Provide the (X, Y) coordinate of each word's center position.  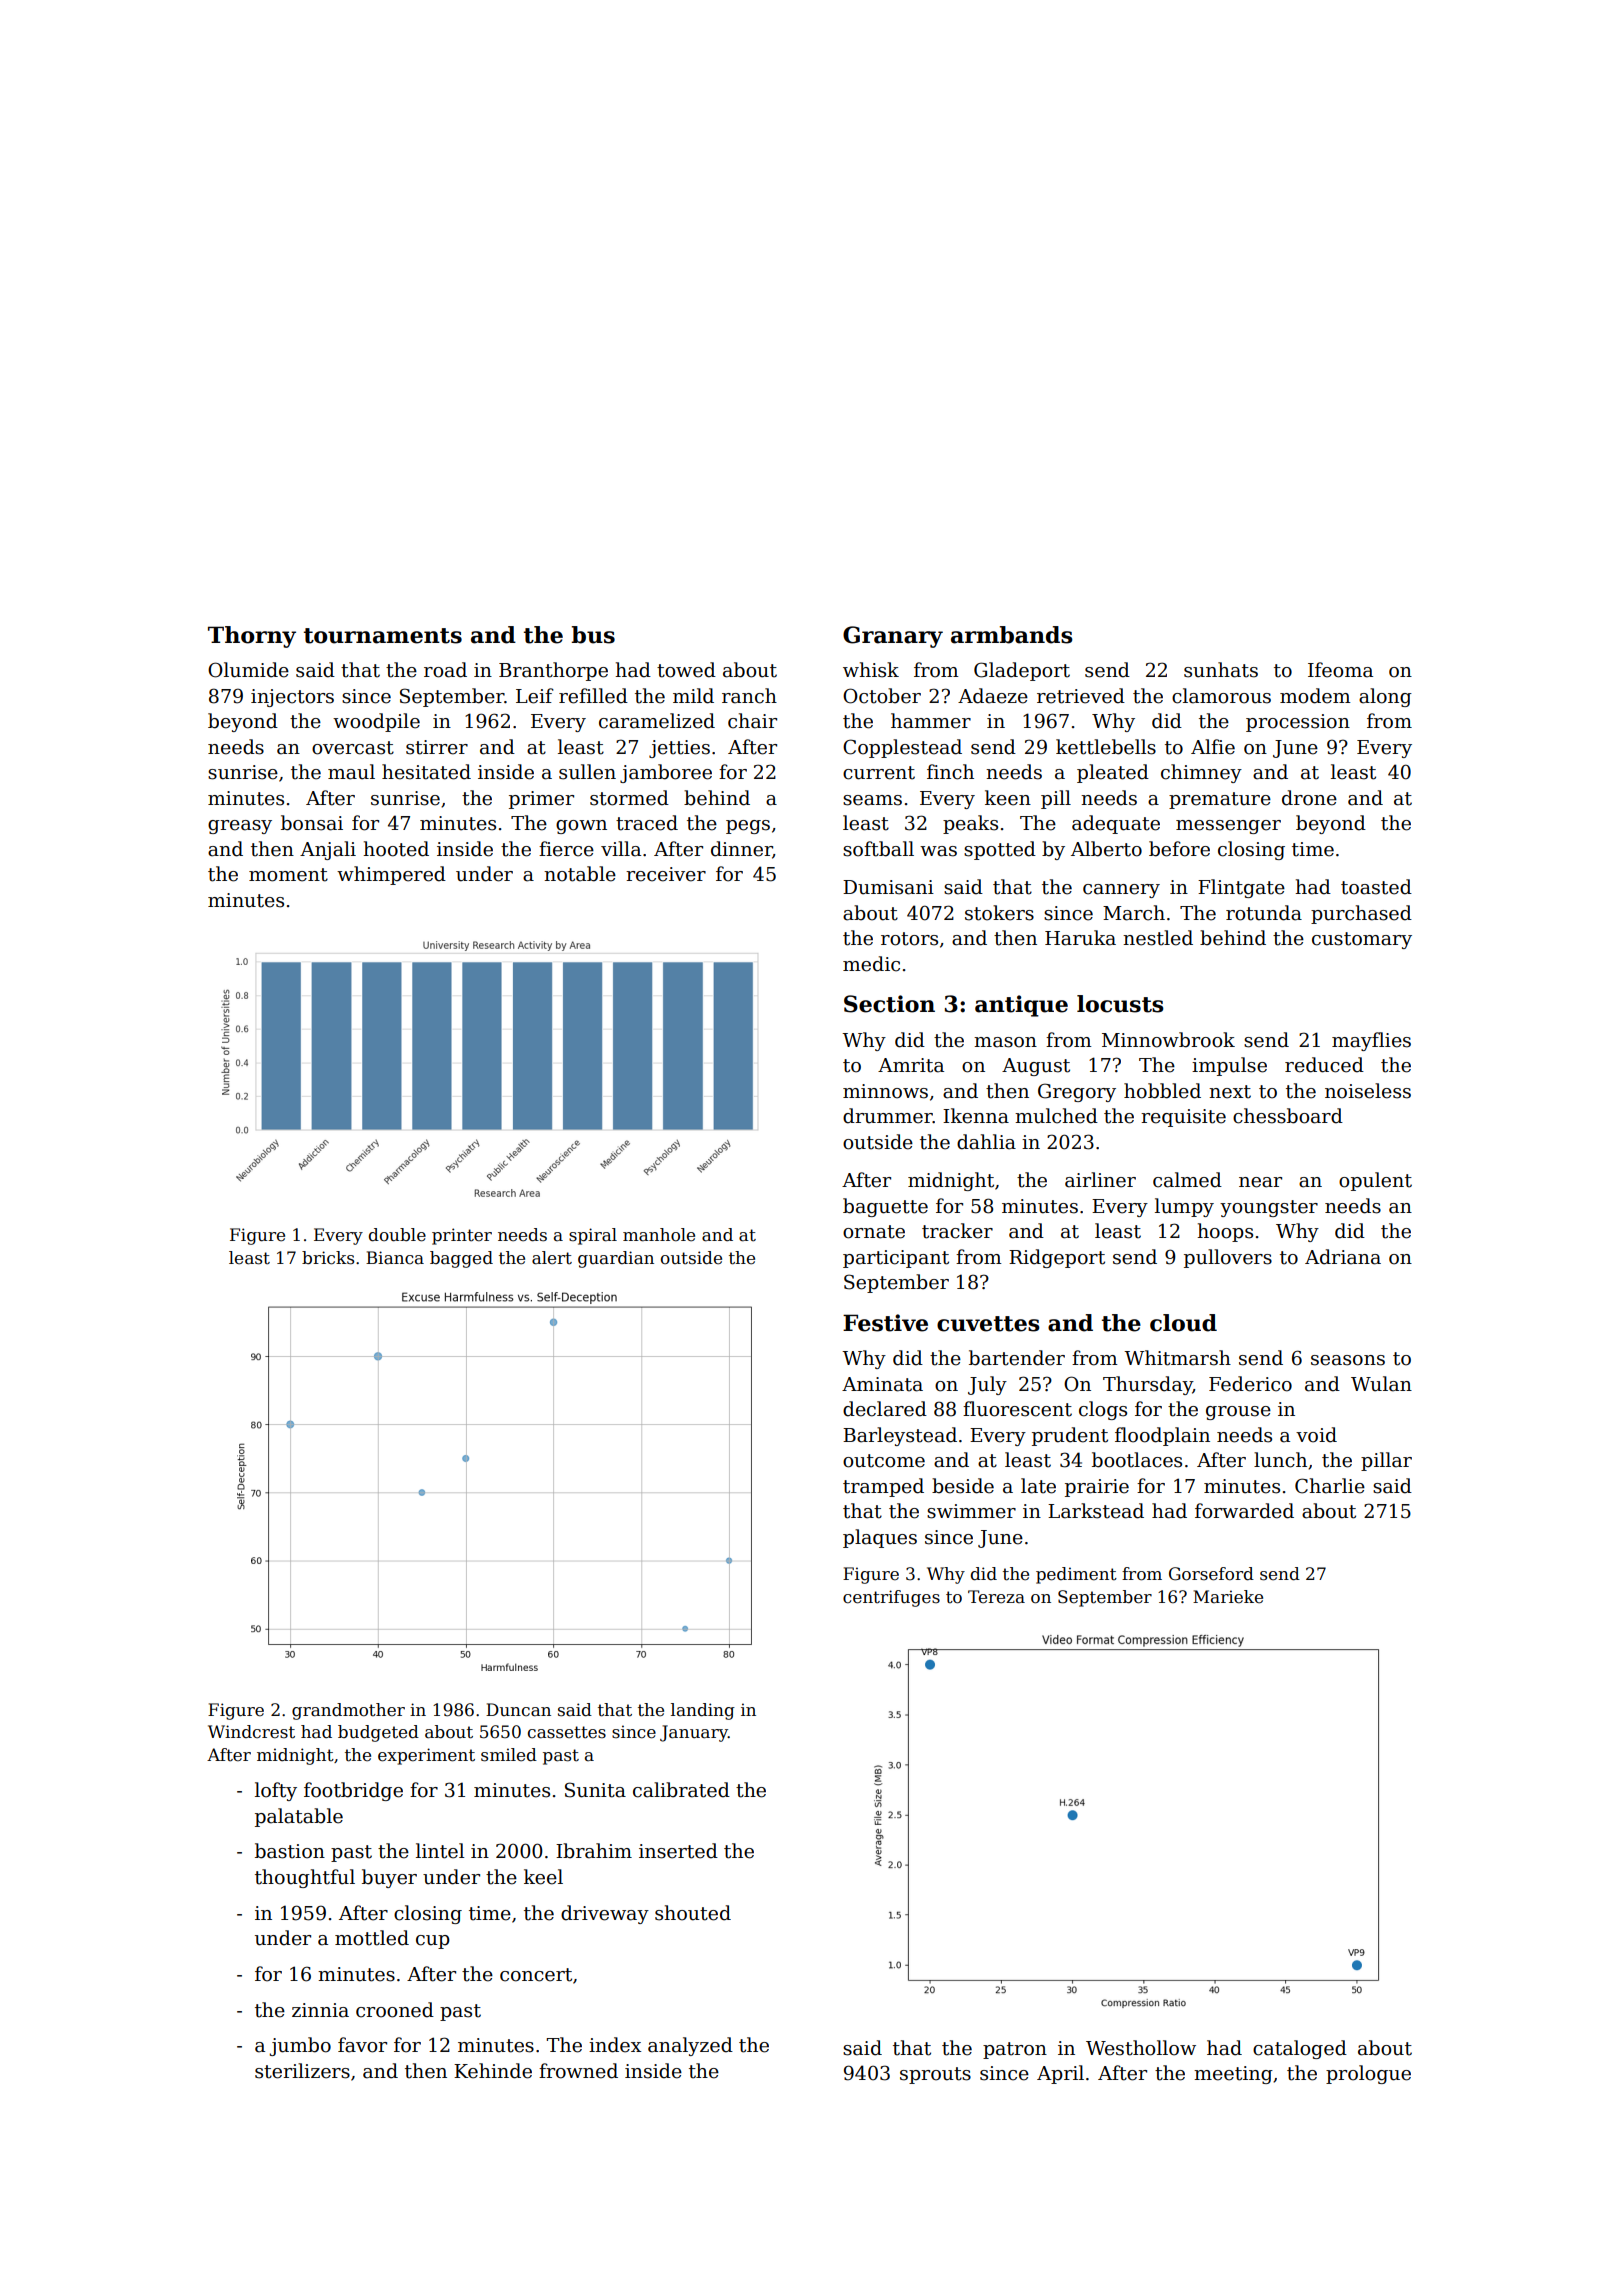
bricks (328, 1258)
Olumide (248, 670)
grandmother (348, 1711)
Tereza (996, 1597)
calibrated (681, 1790)
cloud (1183, 1323)
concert (536, 1975)
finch (950, 772)
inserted (678, 1851)
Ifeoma (1340, 670)
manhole (659, 1235)
